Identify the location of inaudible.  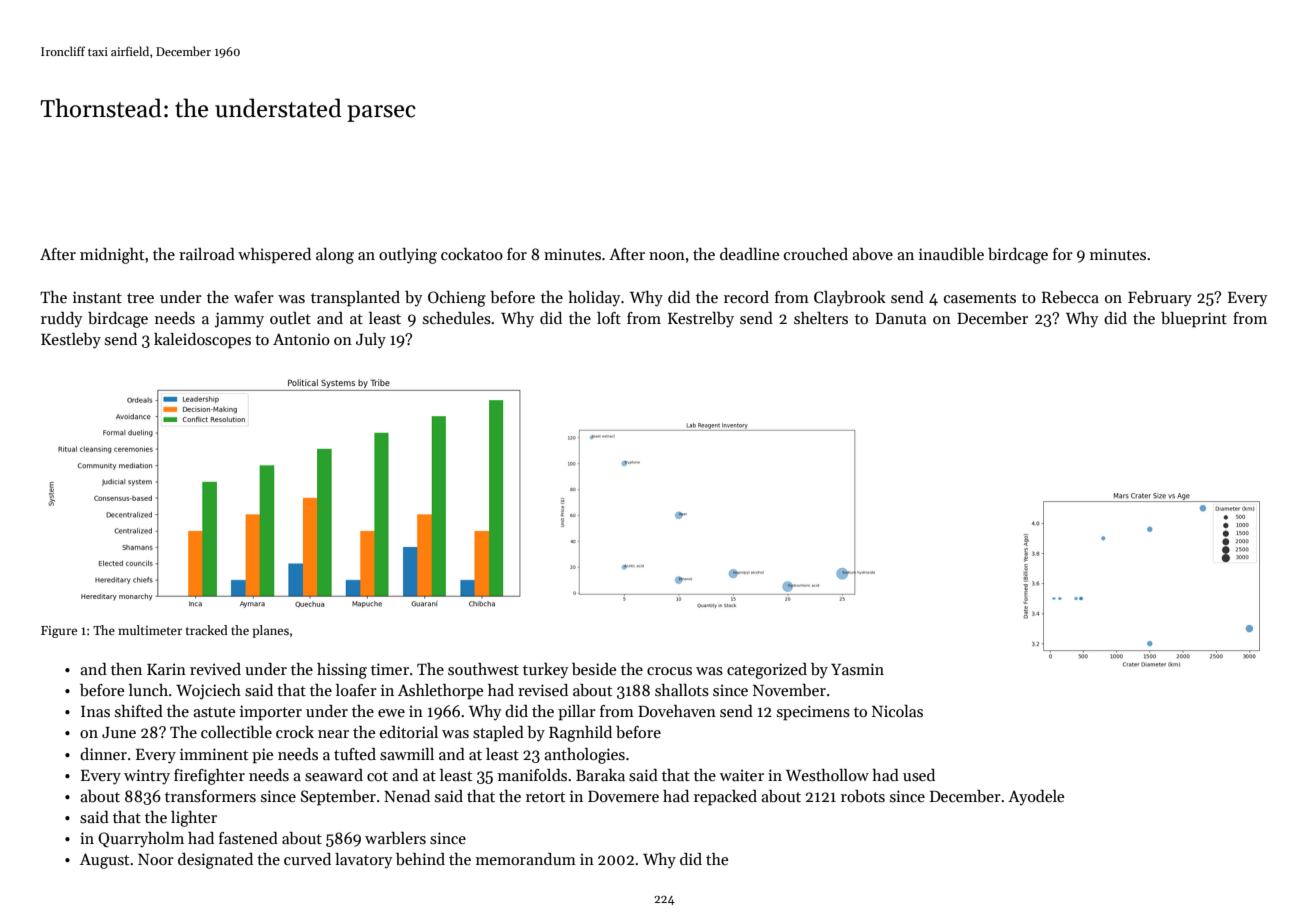
(951, 254).
